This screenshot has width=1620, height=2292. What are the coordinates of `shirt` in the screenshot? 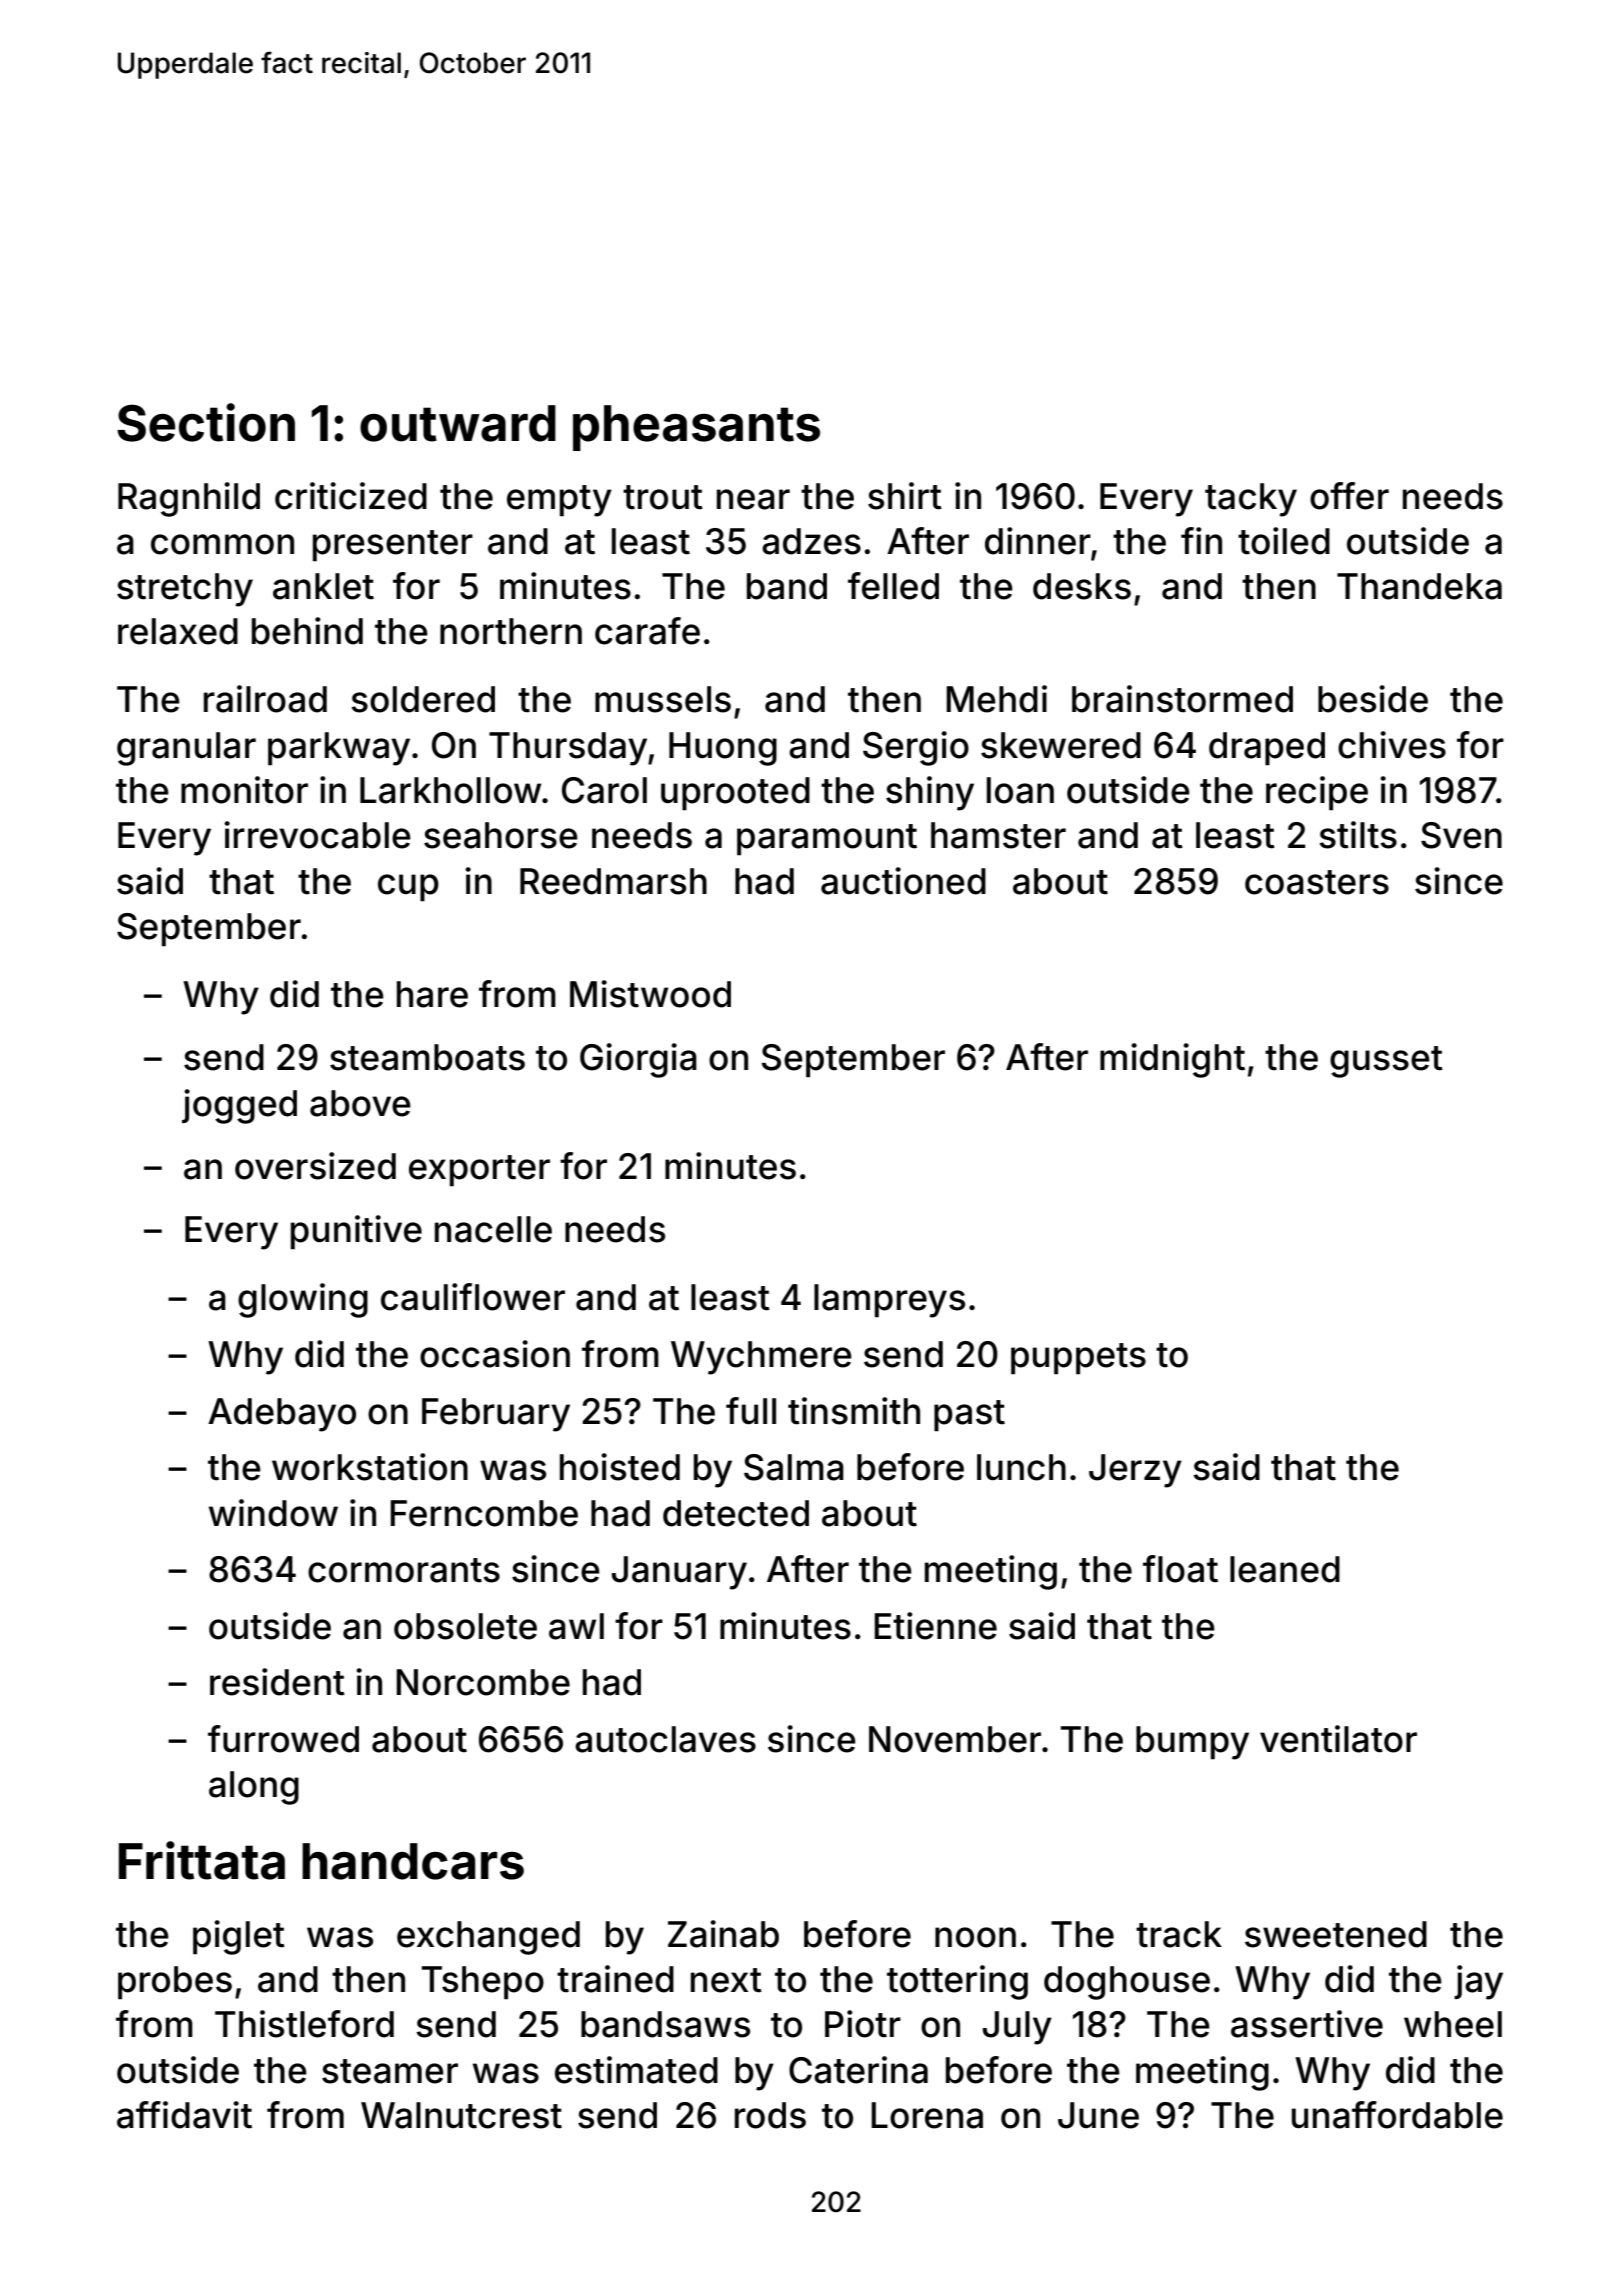 It's located at (905, 496).
